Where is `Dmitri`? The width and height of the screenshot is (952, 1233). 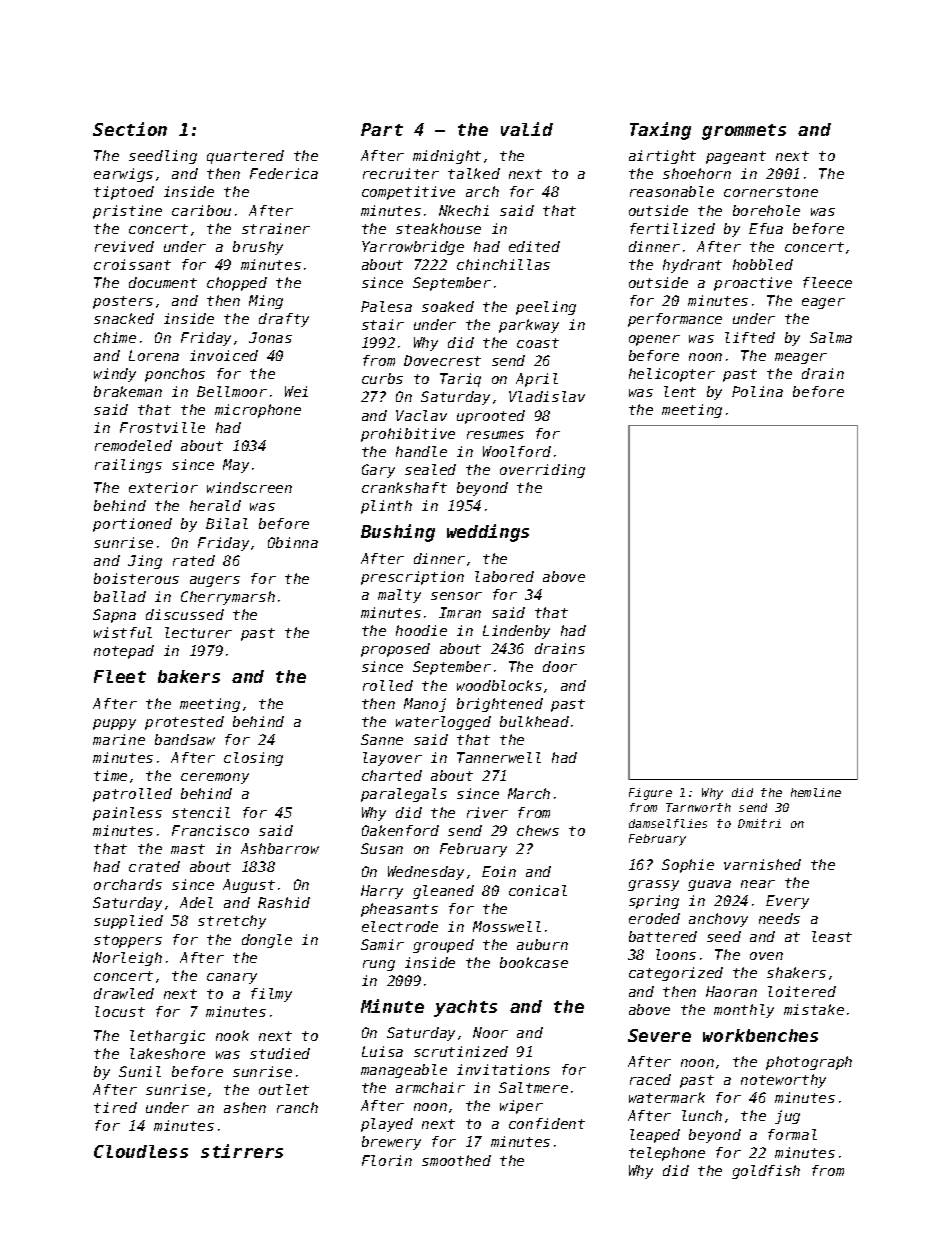 Dmitri is located at coordinates (759, 823).
